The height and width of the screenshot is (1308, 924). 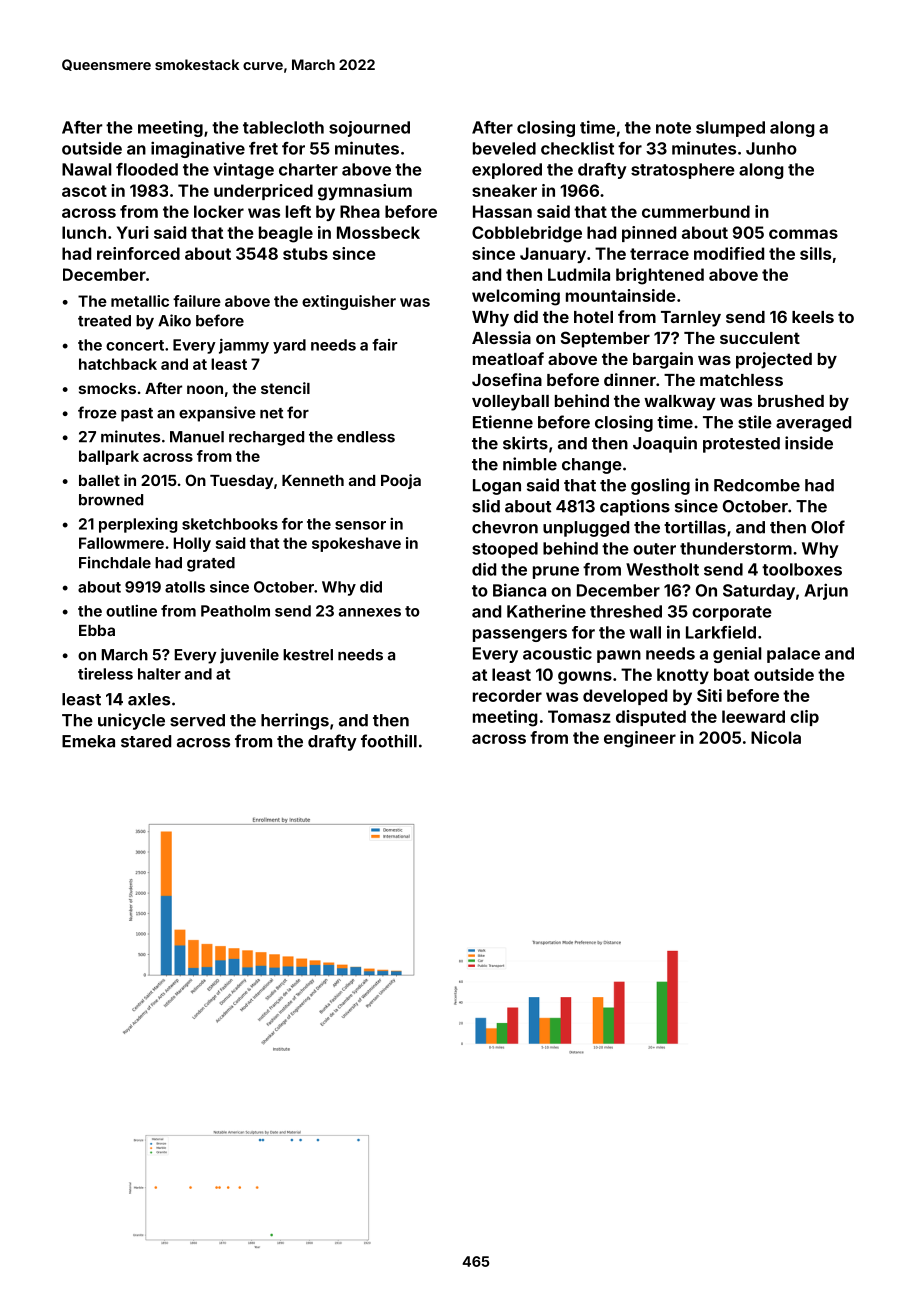 What do you see at coordinates (673, 128) in the screenshot?
I see `note` at bounding box center [673, 128].
